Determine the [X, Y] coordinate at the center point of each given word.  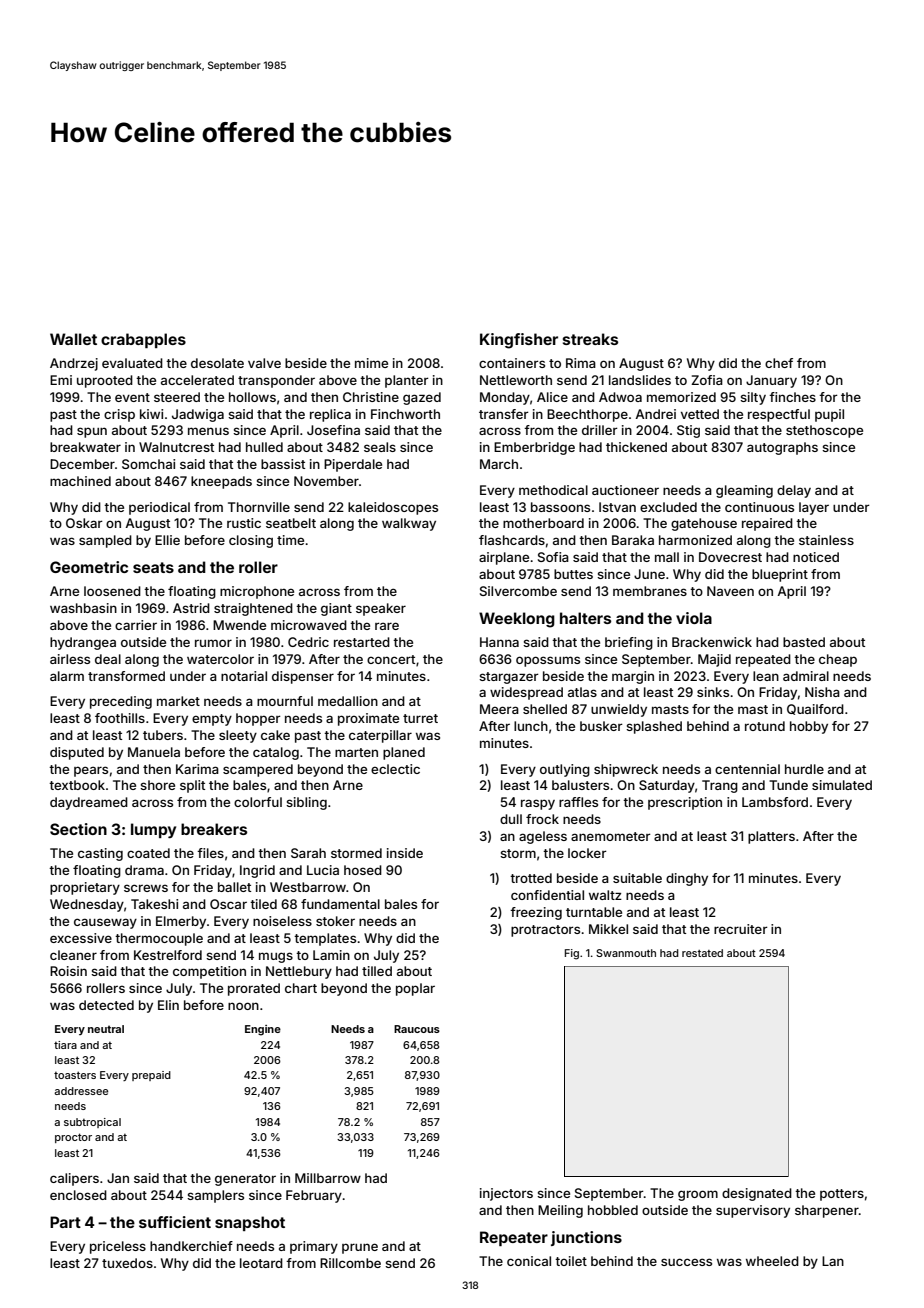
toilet [571, 1261]
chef [779, 363]
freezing [536, 913]
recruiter [741, 929]
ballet [234, 887]
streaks [590, 339]
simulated [842, 785]
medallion [348, 701]
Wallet [73, 339]
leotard [261, 1263]
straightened [253, 609]
